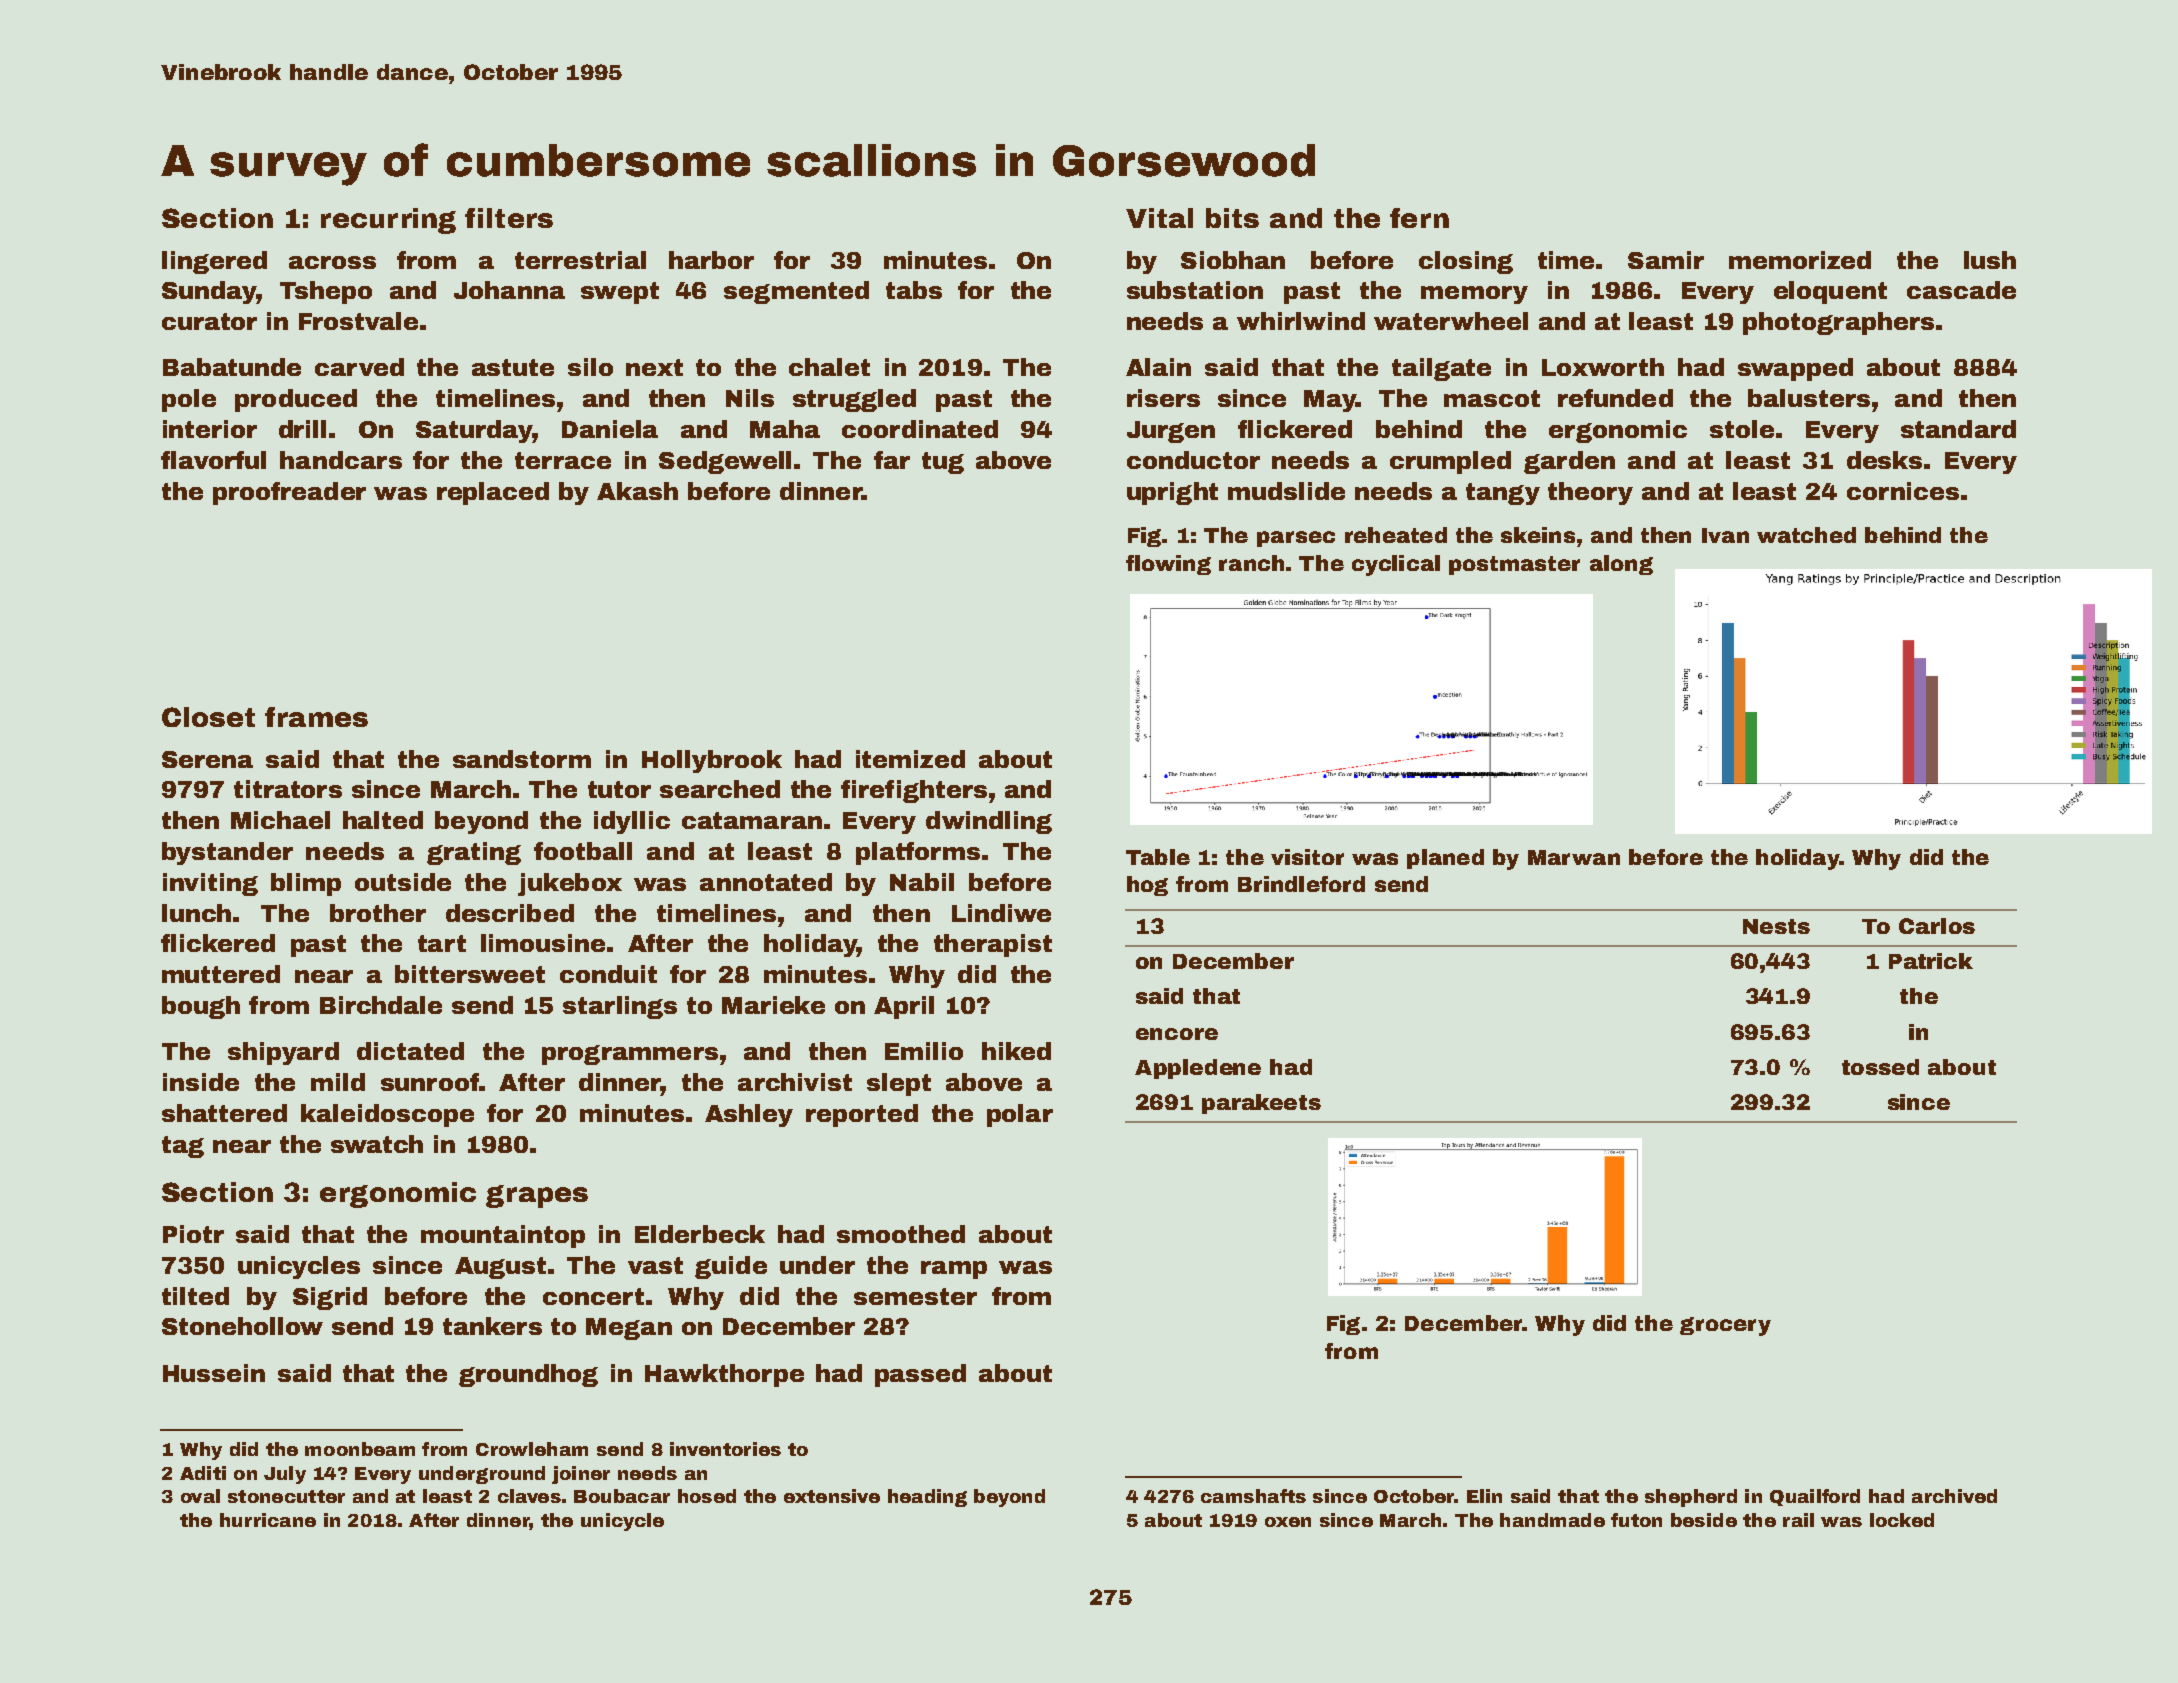 Image resolution: width=2178 pixels, height=1683 pixels. Describe the element at coordinates (1990, 260) in the screenshot. I see `lush` at that location.
